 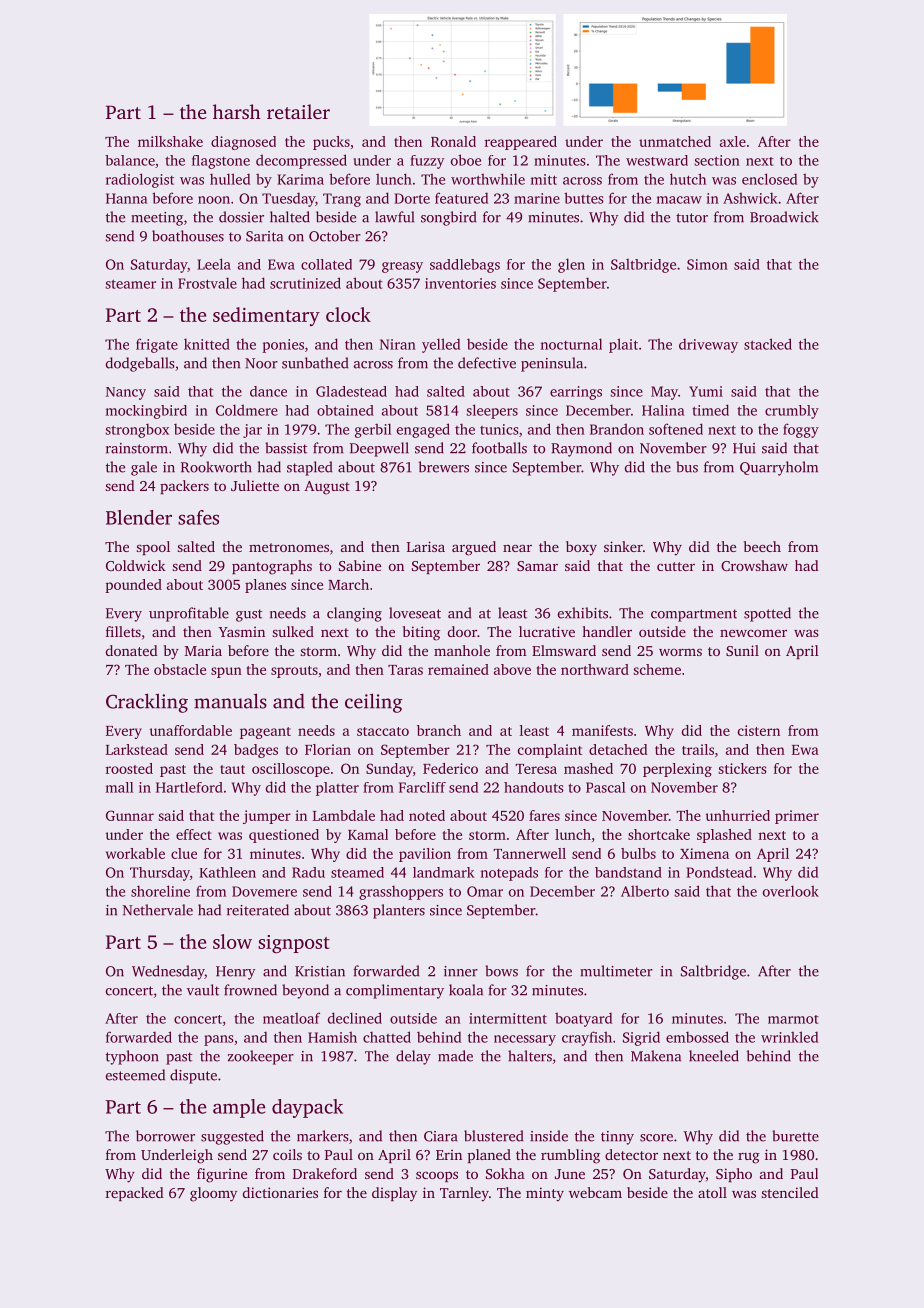 What do you see at coordinates (401, 892) in the page?
I see `grasshoppers` at bounding box center [401, 892].
